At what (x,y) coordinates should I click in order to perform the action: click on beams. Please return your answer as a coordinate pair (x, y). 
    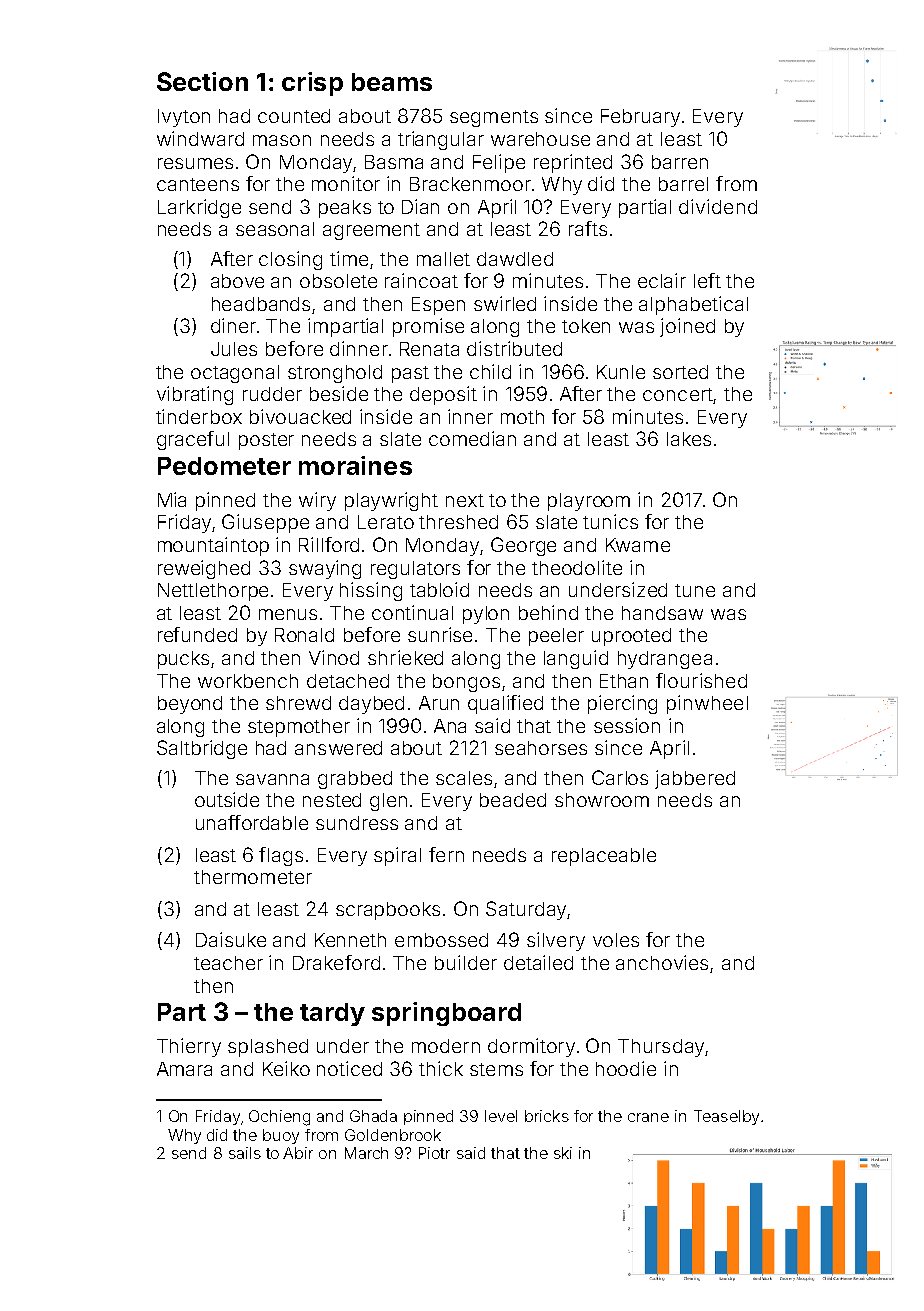
    Looking at the image, I should click on (392, 82).
